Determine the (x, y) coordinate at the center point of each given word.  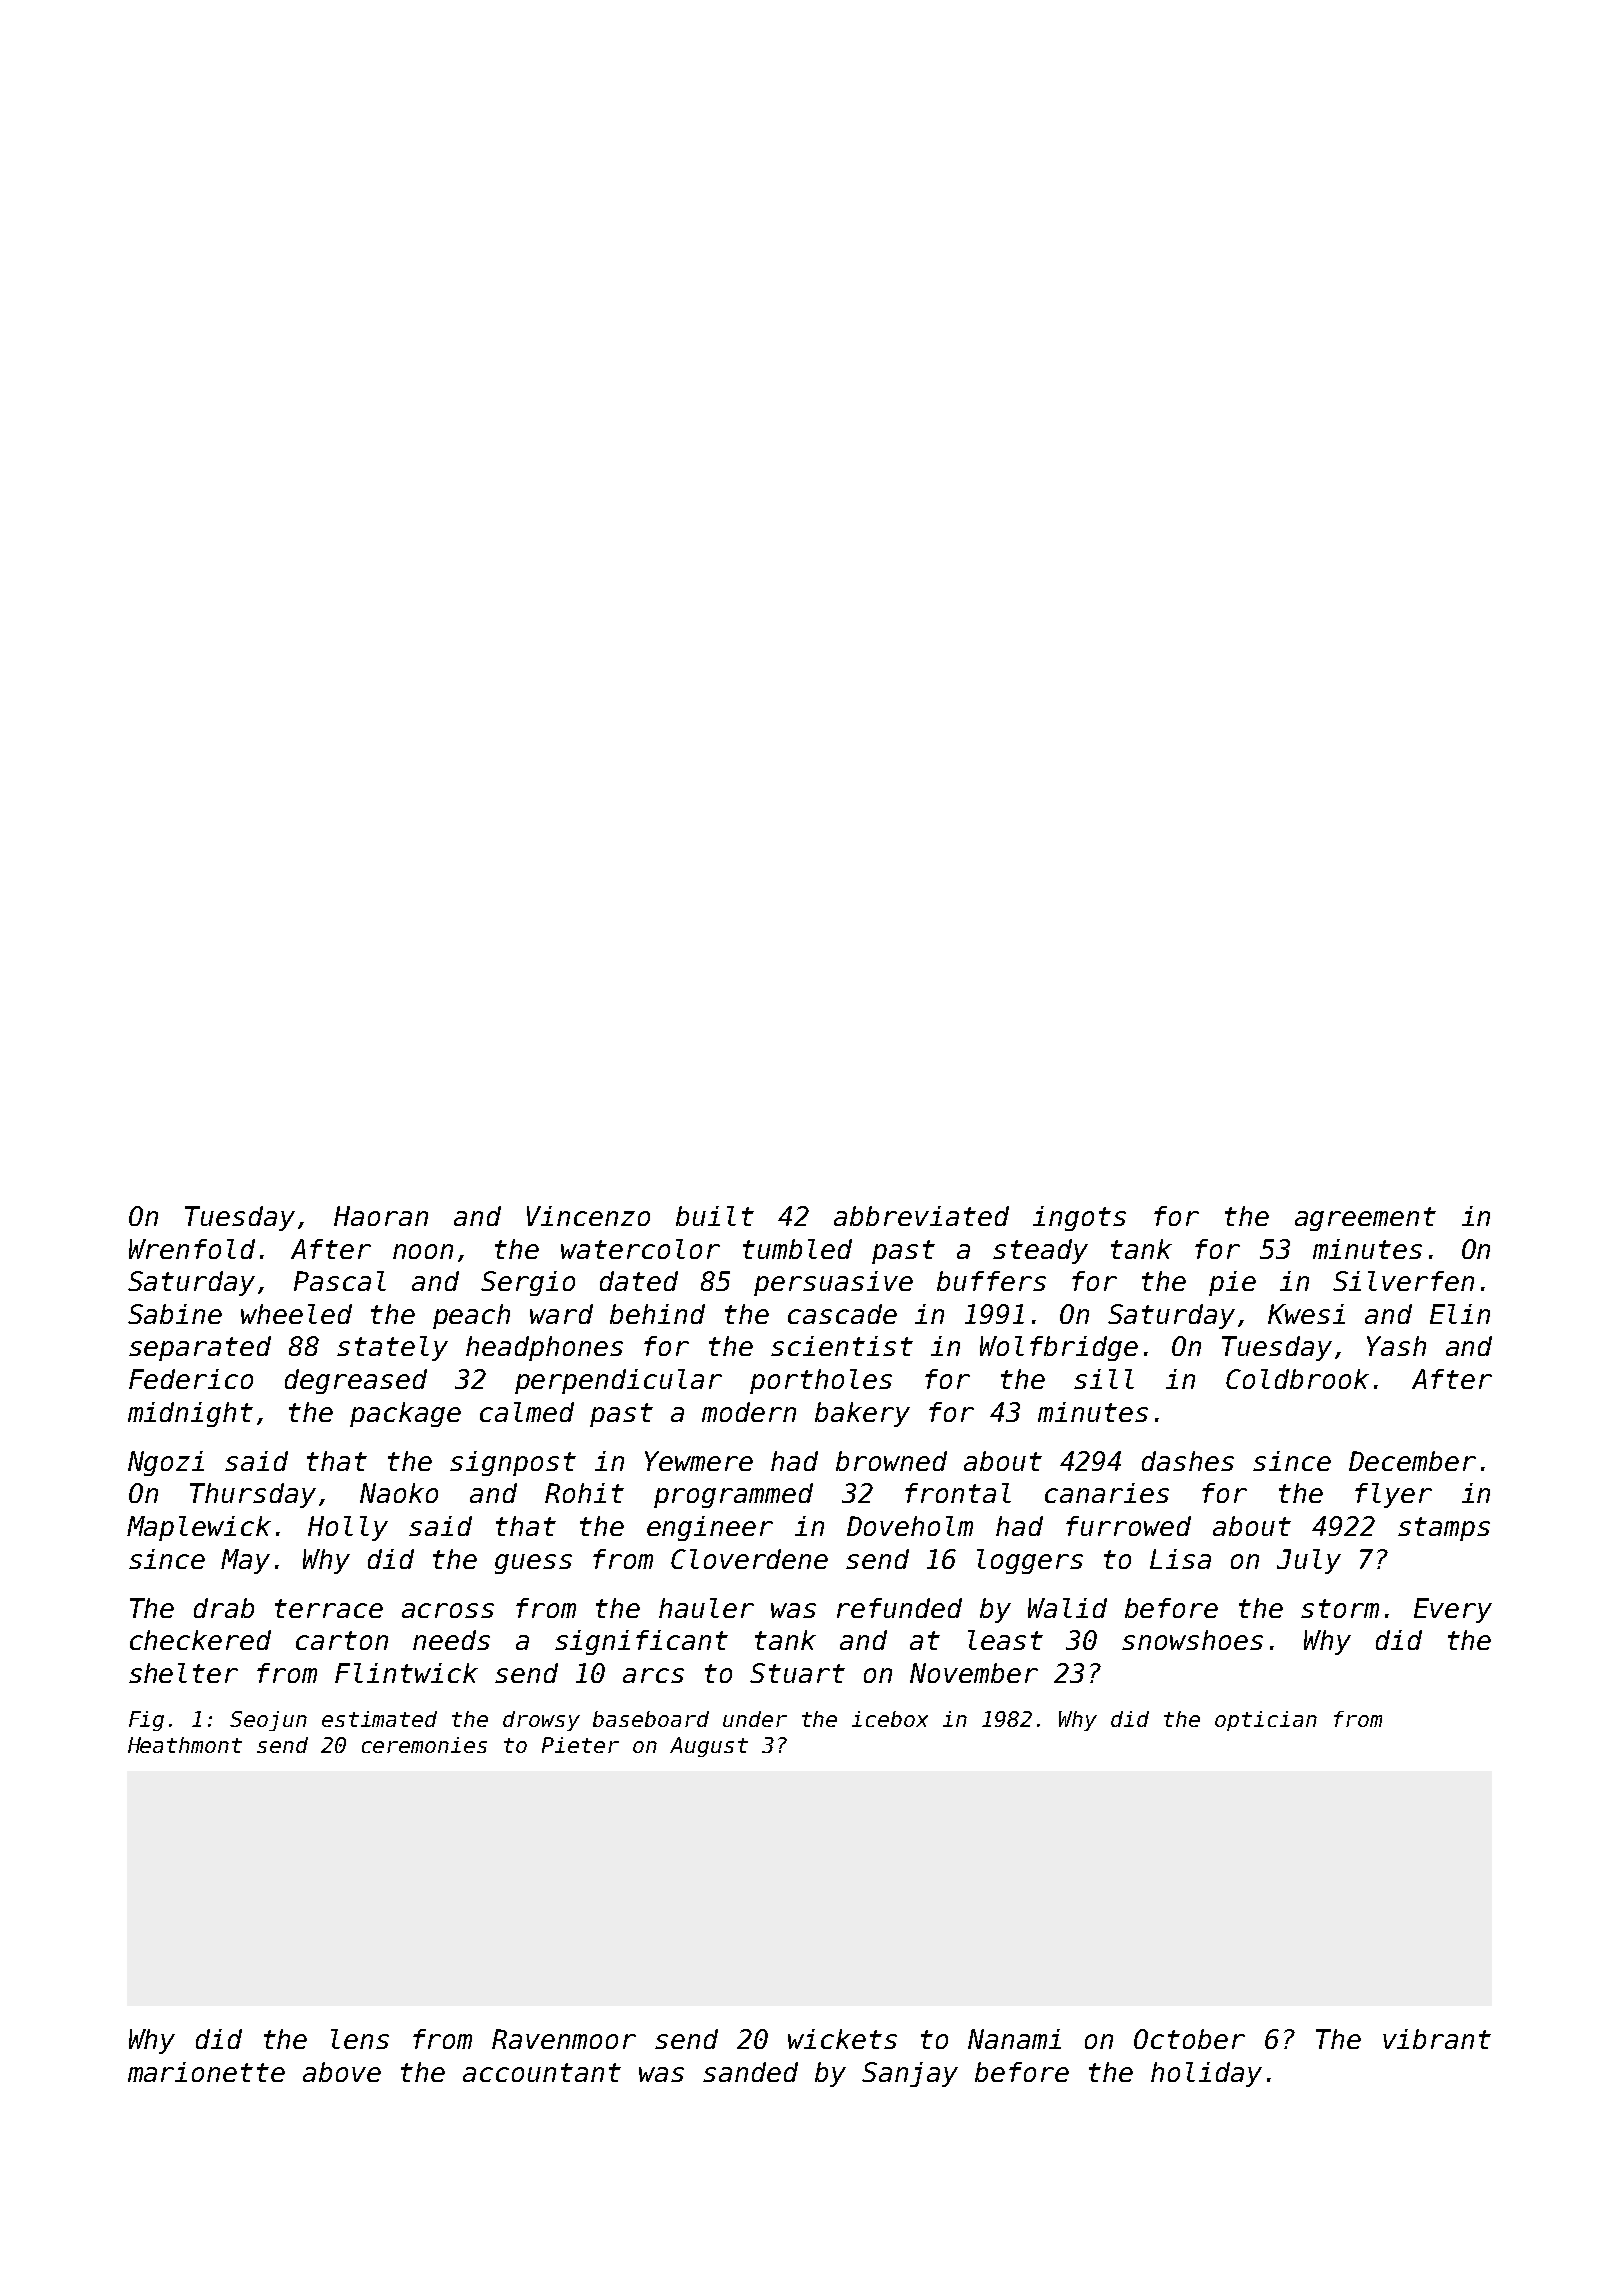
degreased (356, 1381)
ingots (1079, 1218)
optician (1266, 1721)
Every (1453, 1610)
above (342, 2072)
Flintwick (406, 1673)
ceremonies (424, 1745)
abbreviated (921, 1216)
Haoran (381, 1216)
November (974, 1673)
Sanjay (910, 2074)
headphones (544, 1348)
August (709, 1747)
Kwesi (1306, 1314)
